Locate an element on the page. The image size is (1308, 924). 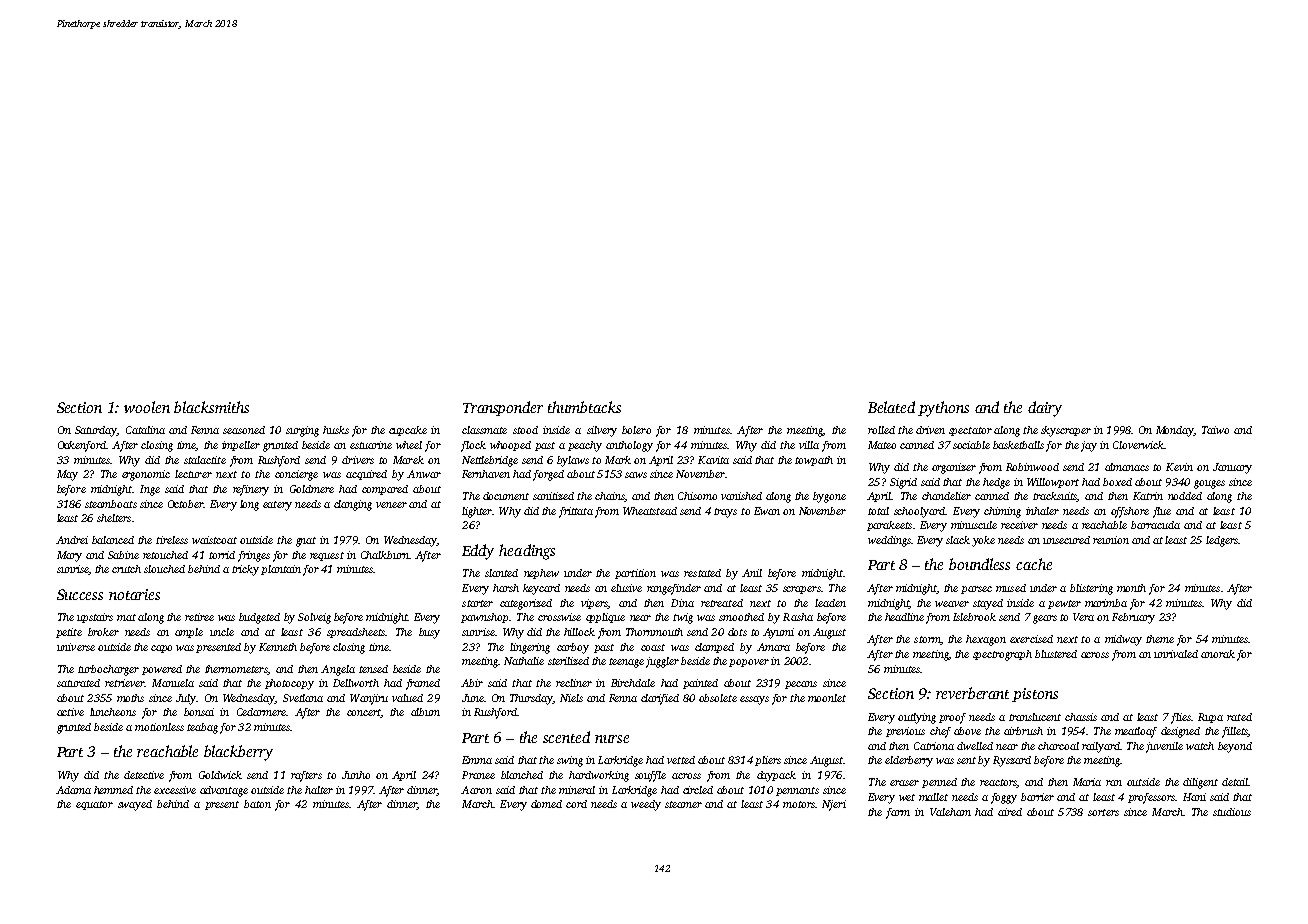
upstairs is located at coordinates (95, 618).
